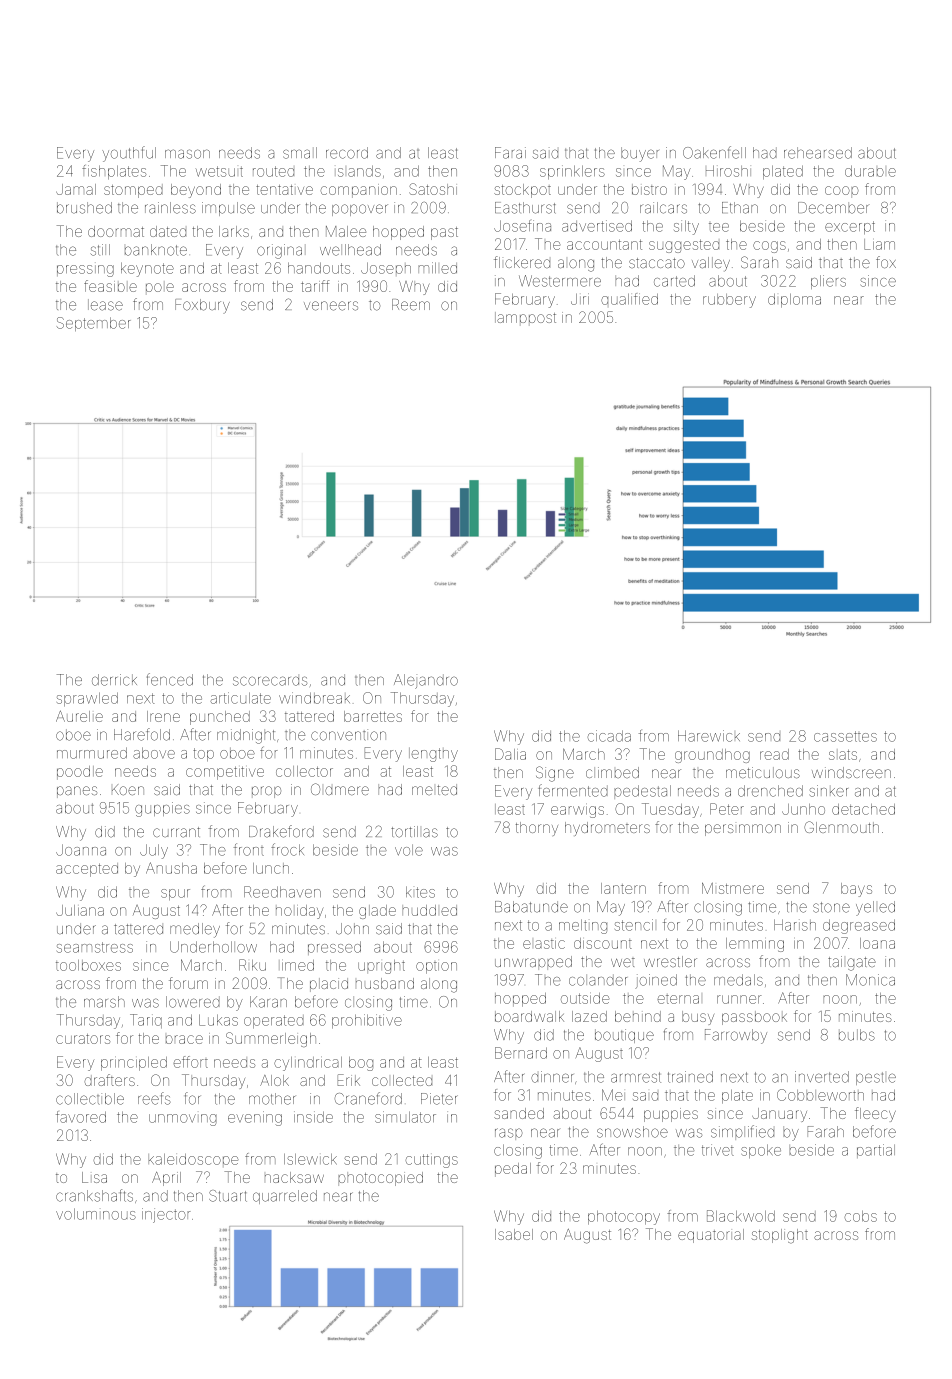 This screenshot has width=952, height=1379. Describe the element at coordinates (640, 154) in the screenshot. I see `buyer` at that location.
